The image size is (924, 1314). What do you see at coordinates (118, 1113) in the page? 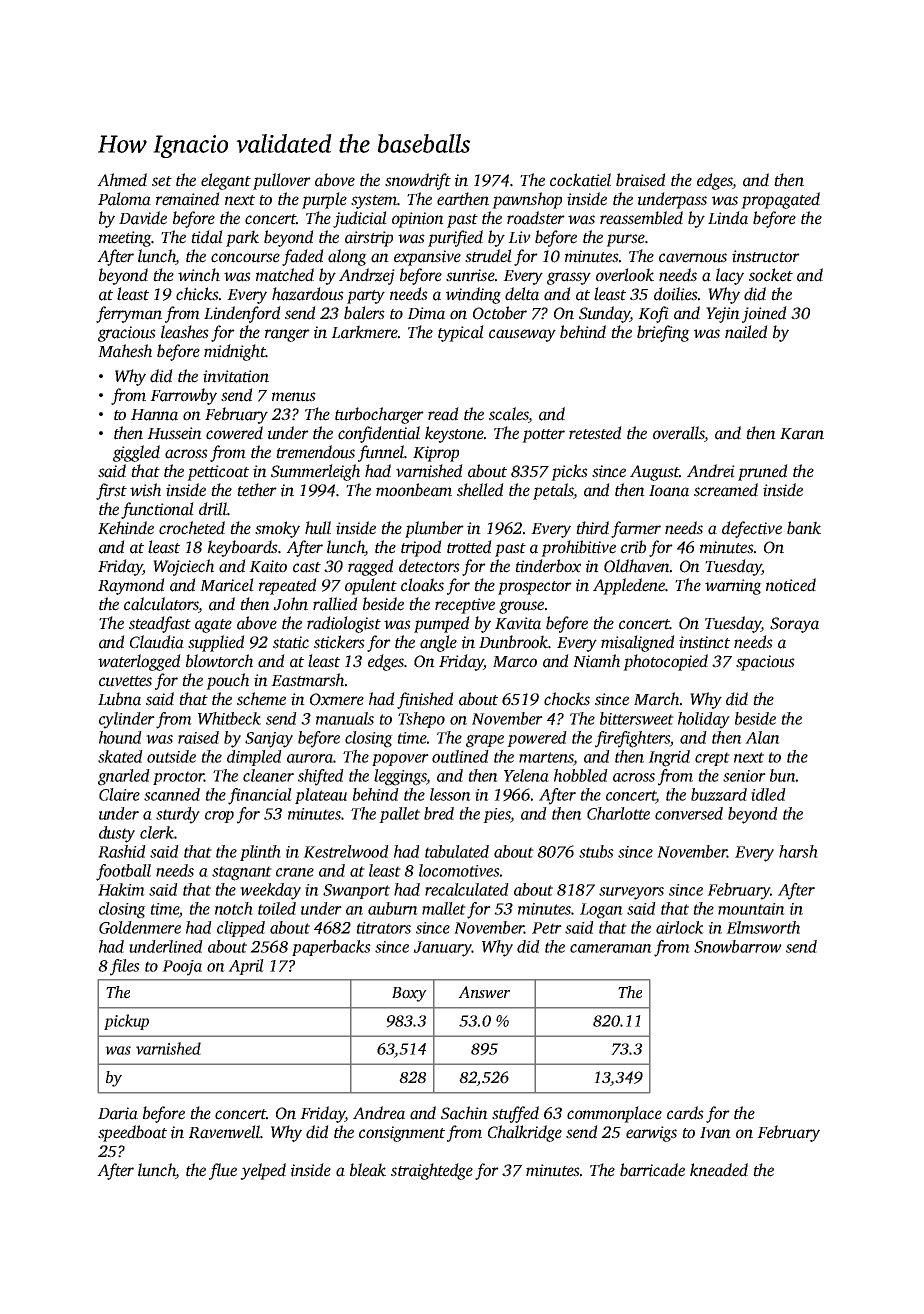
I see `Daria` at bounding box center [118, 1113].
